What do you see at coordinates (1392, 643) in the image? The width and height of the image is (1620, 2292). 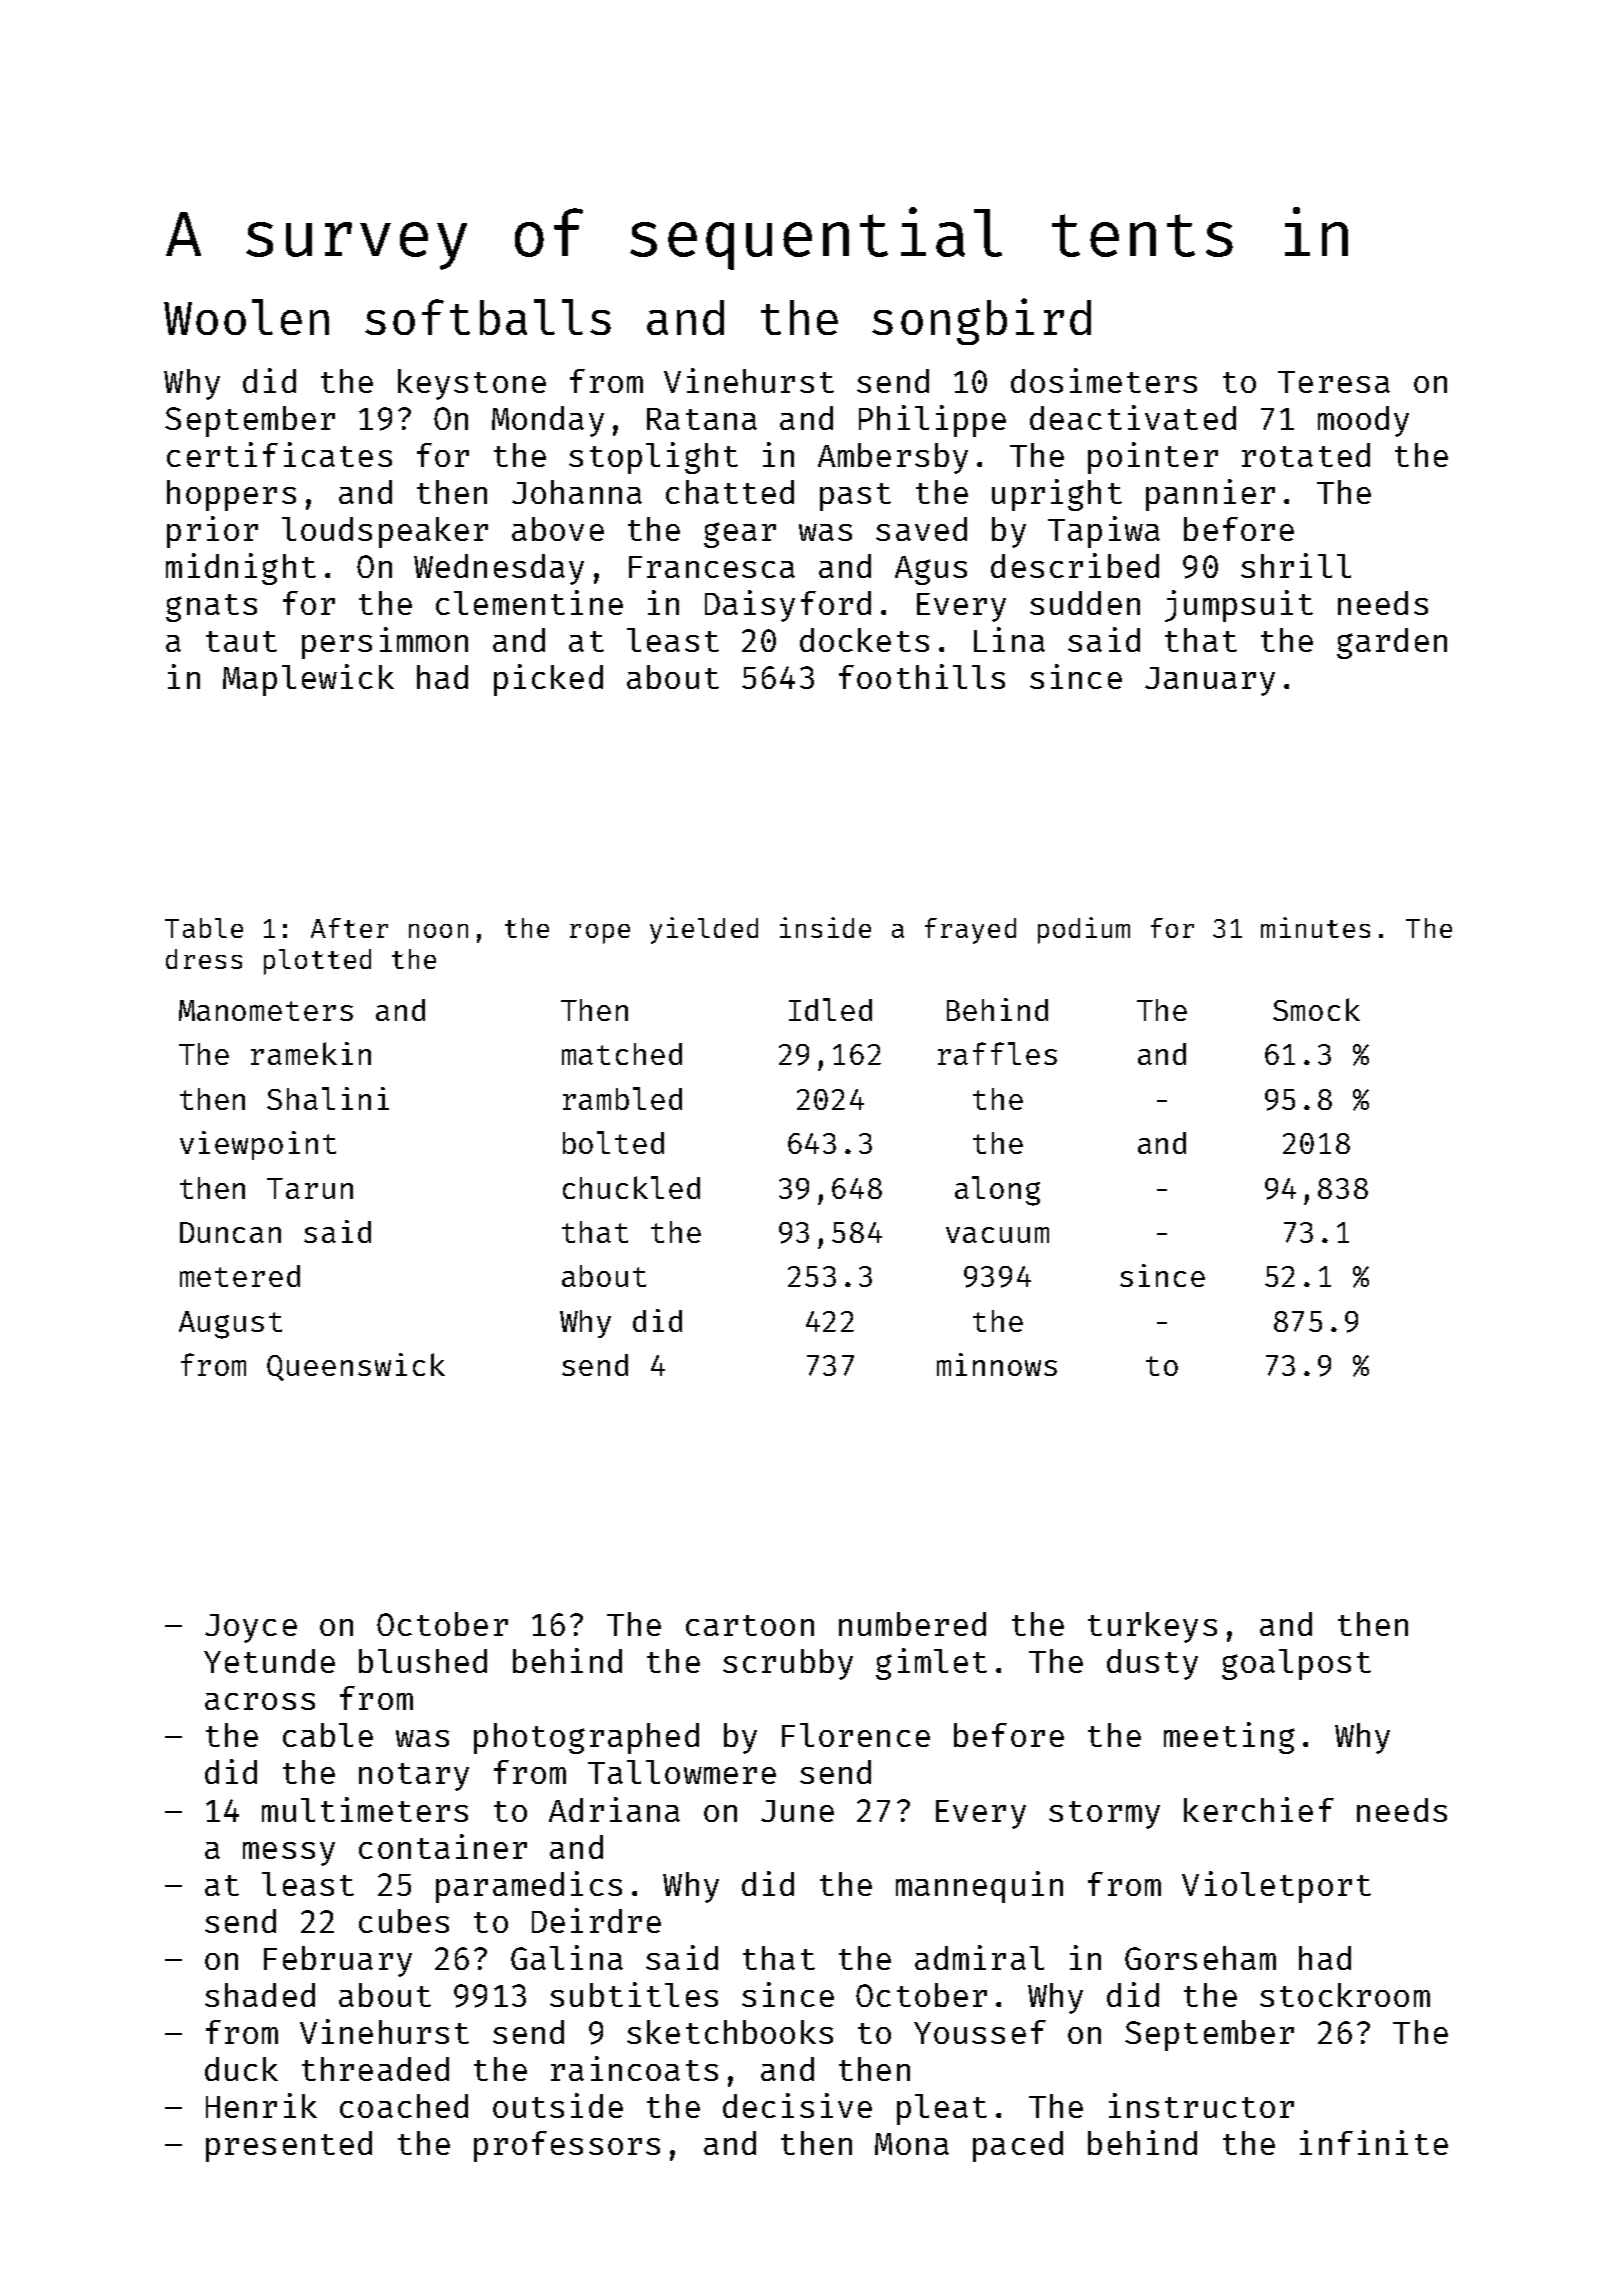 I see `garden` at bounding box center [1392, 643].
